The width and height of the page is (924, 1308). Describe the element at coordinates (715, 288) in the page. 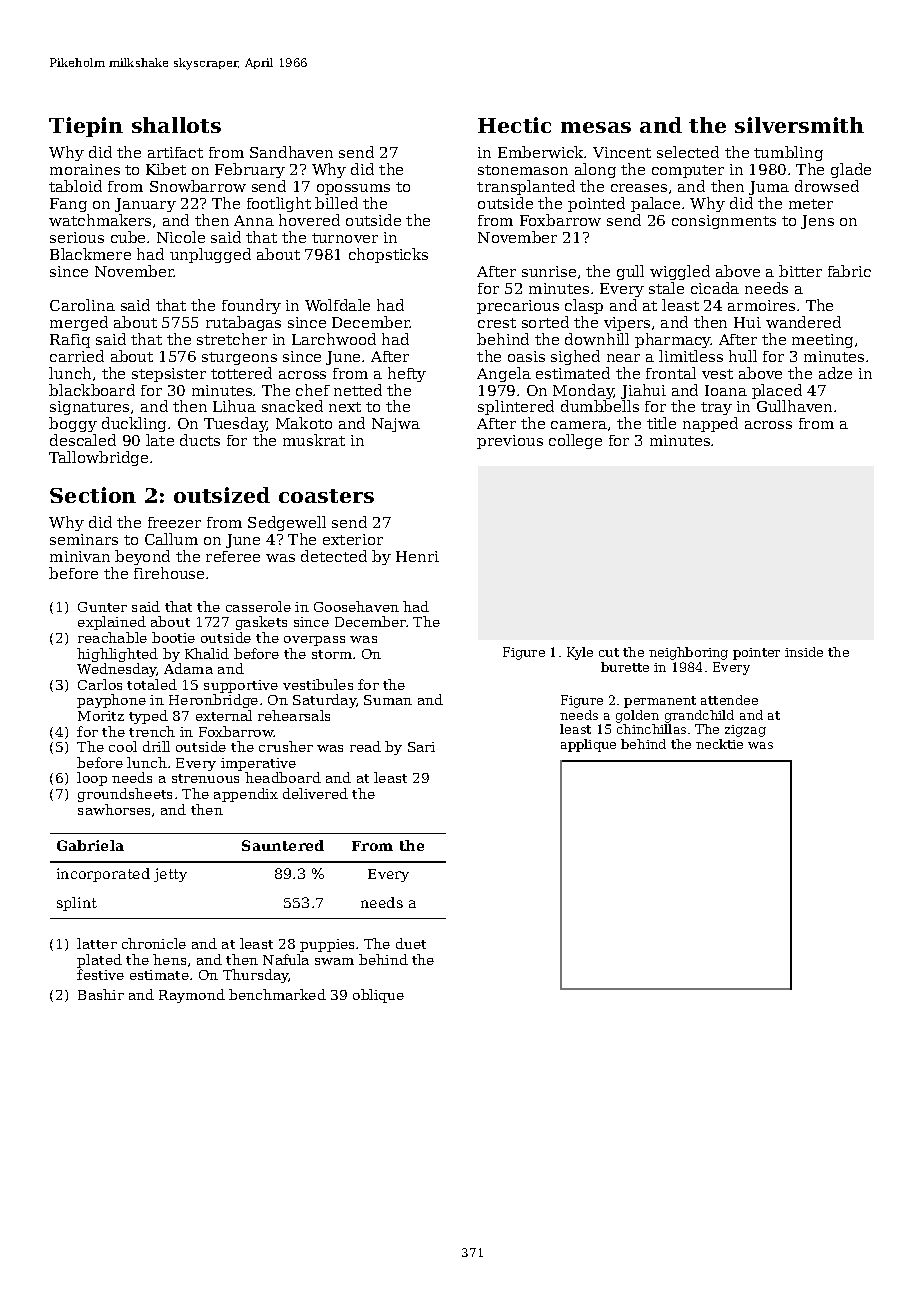

I see `cicada` at that location.
